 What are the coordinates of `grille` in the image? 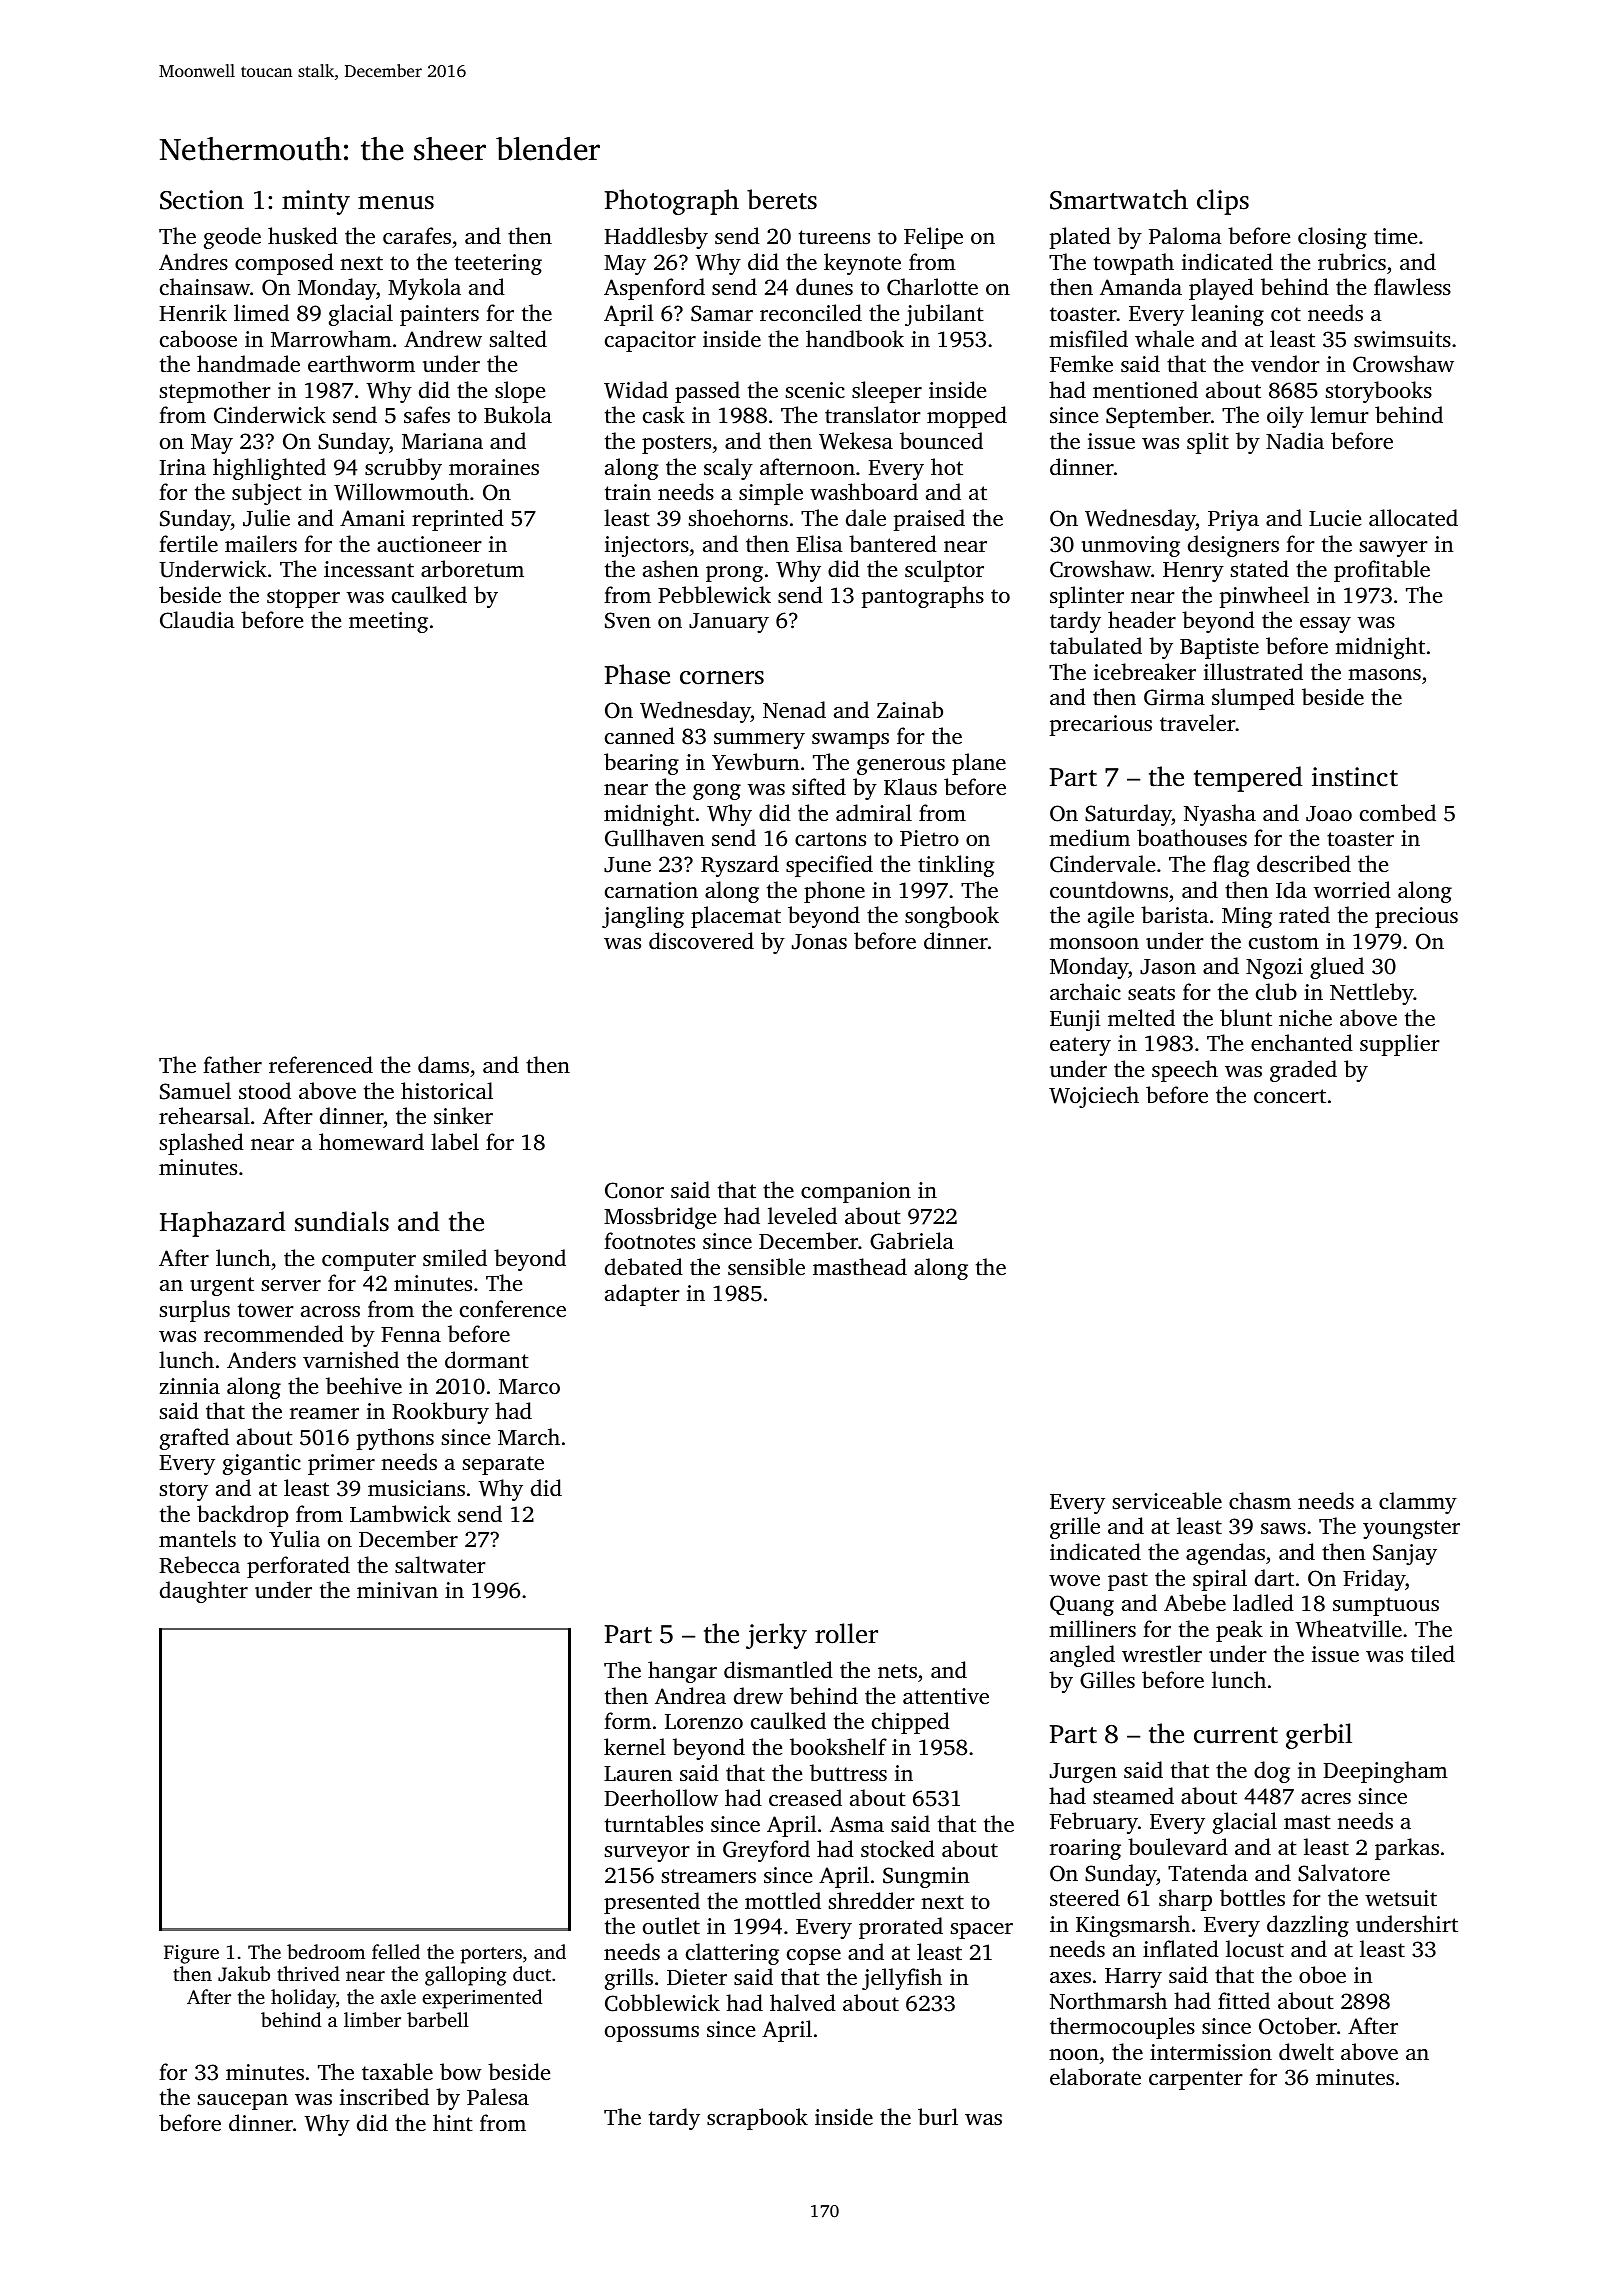 It's located at (1075, 1528).
